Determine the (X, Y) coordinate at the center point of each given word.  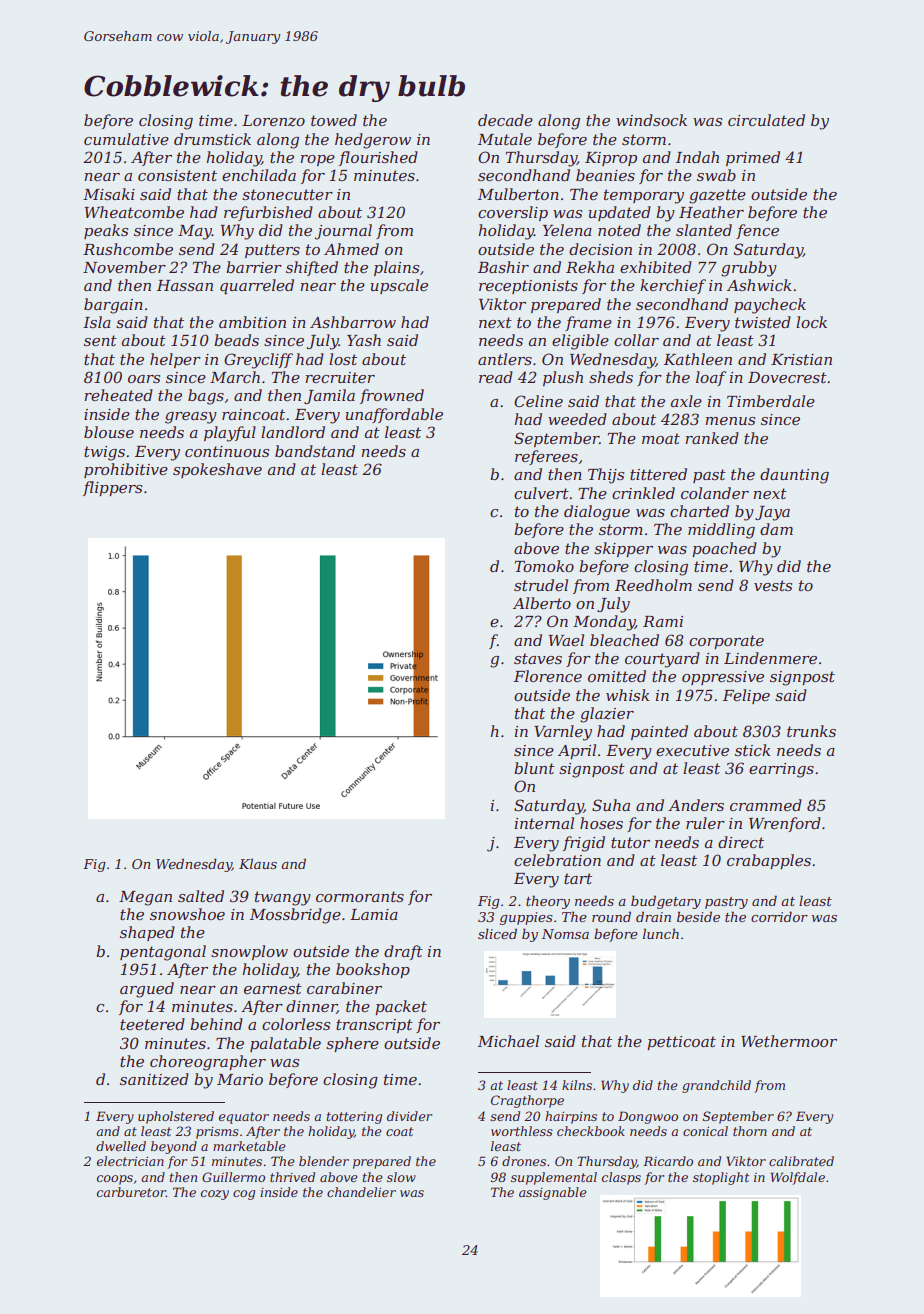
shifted (312, 268)
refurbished (268, 213)
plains (396, 268)
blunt (534, 768)
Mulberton (518, 194)
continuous (227, 451)
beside (698, 916)
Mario (240, 1079)
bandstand (315, 451)
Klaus (258, 863)
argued (147, 990)
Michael (508, 1041)
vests (773, 585)
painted (659, 732)
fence (757, 231)
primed (753, 158)
